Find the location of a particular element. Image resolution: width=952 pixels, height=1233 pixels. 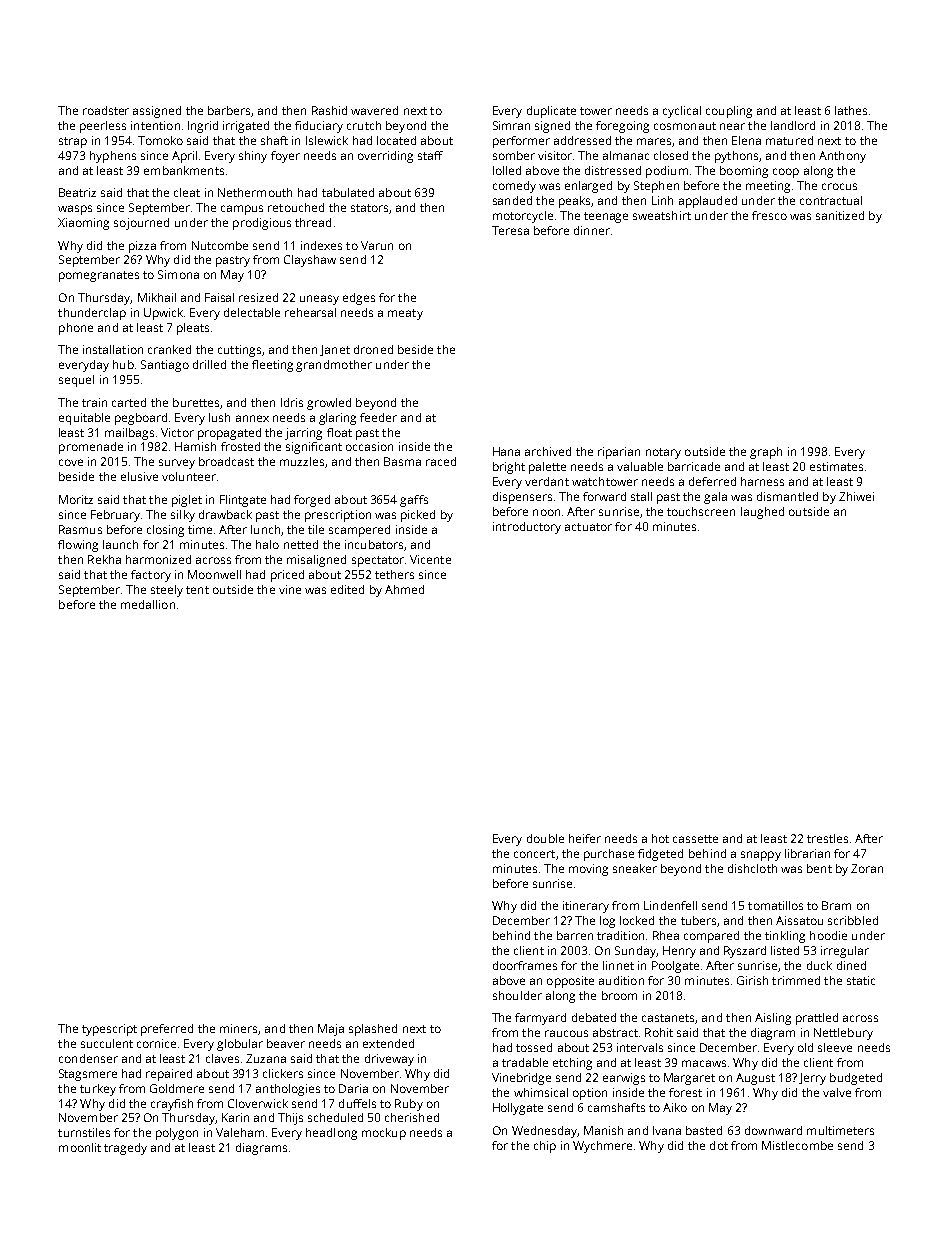

annex is located at coordinates (252, 418).
